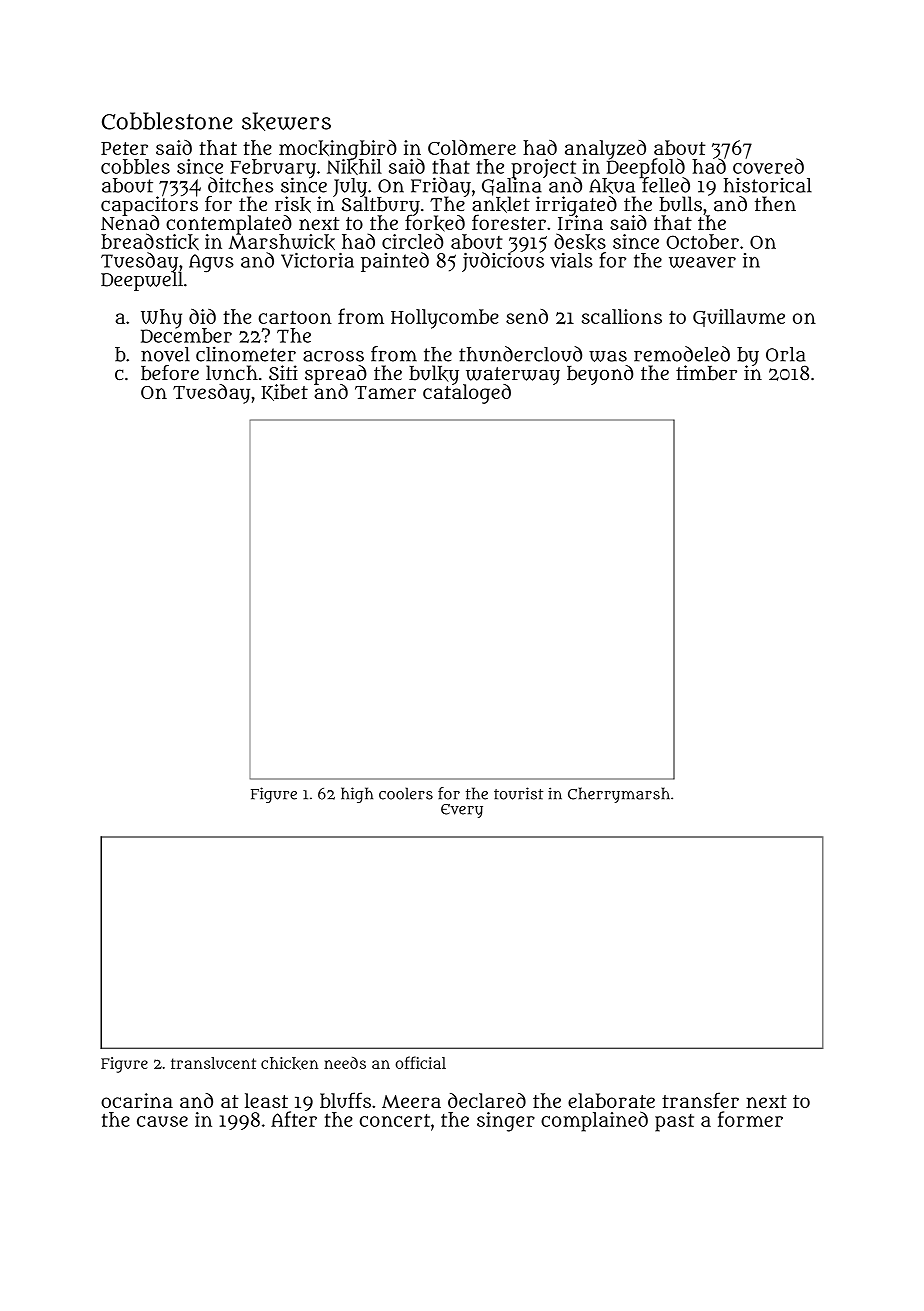 This image has height=1311, width=924. Describe the element at coordinates (750, 1119) in the image. I see `former` at that location.
